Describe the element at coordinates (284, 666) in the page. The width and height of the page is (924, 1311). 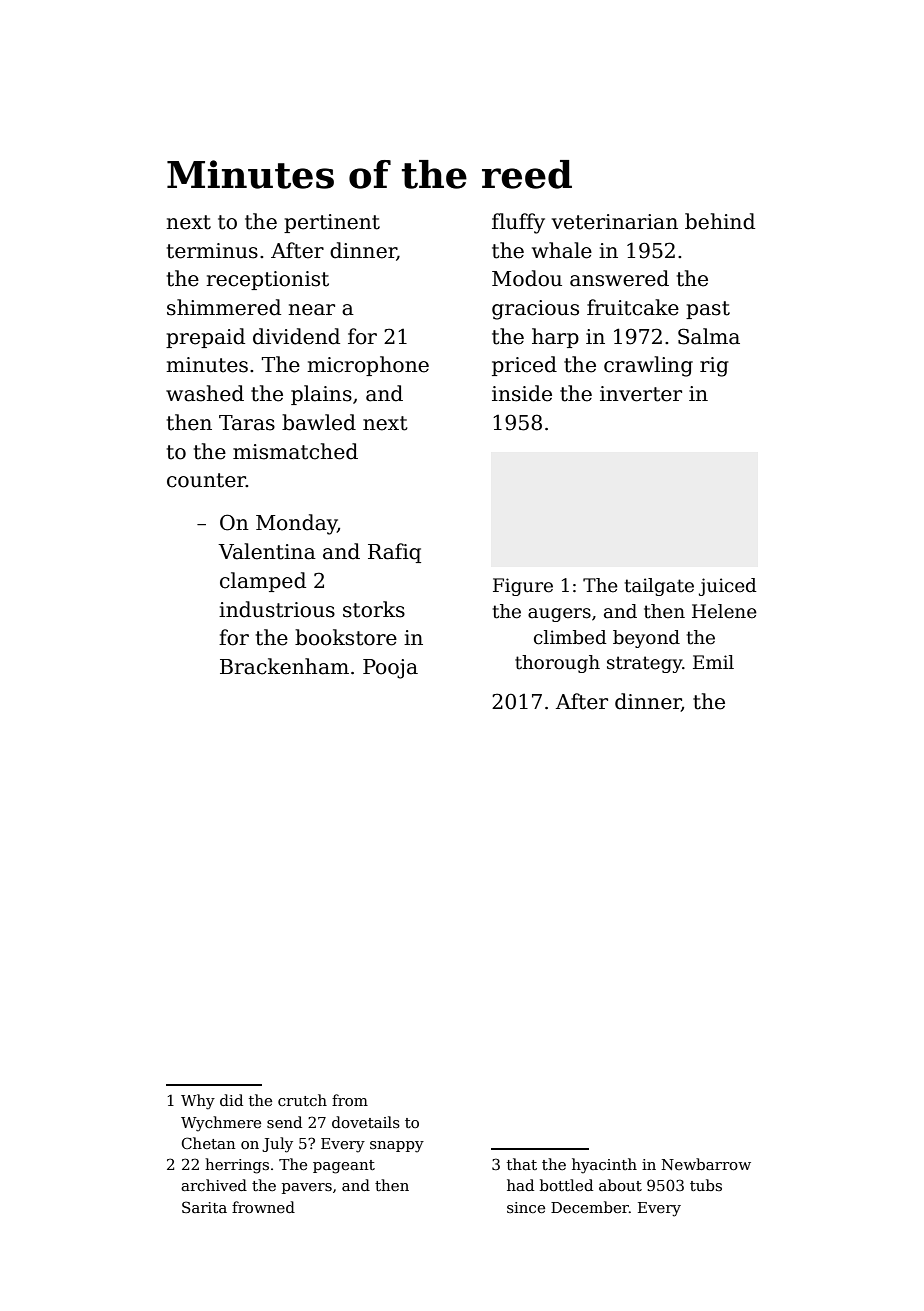
I see `Brackenham` at that location.
